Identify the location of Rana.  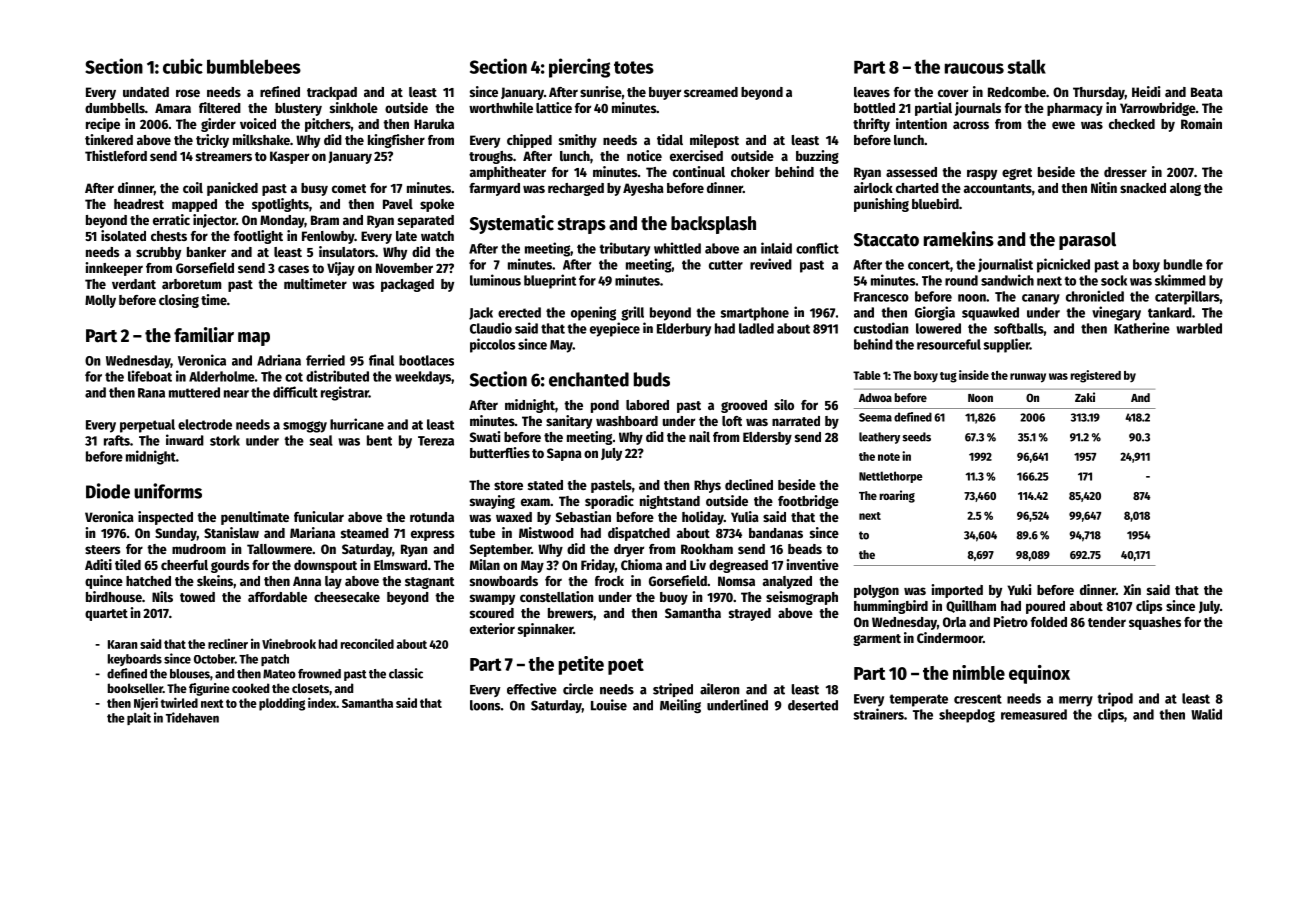
(151, 393).
